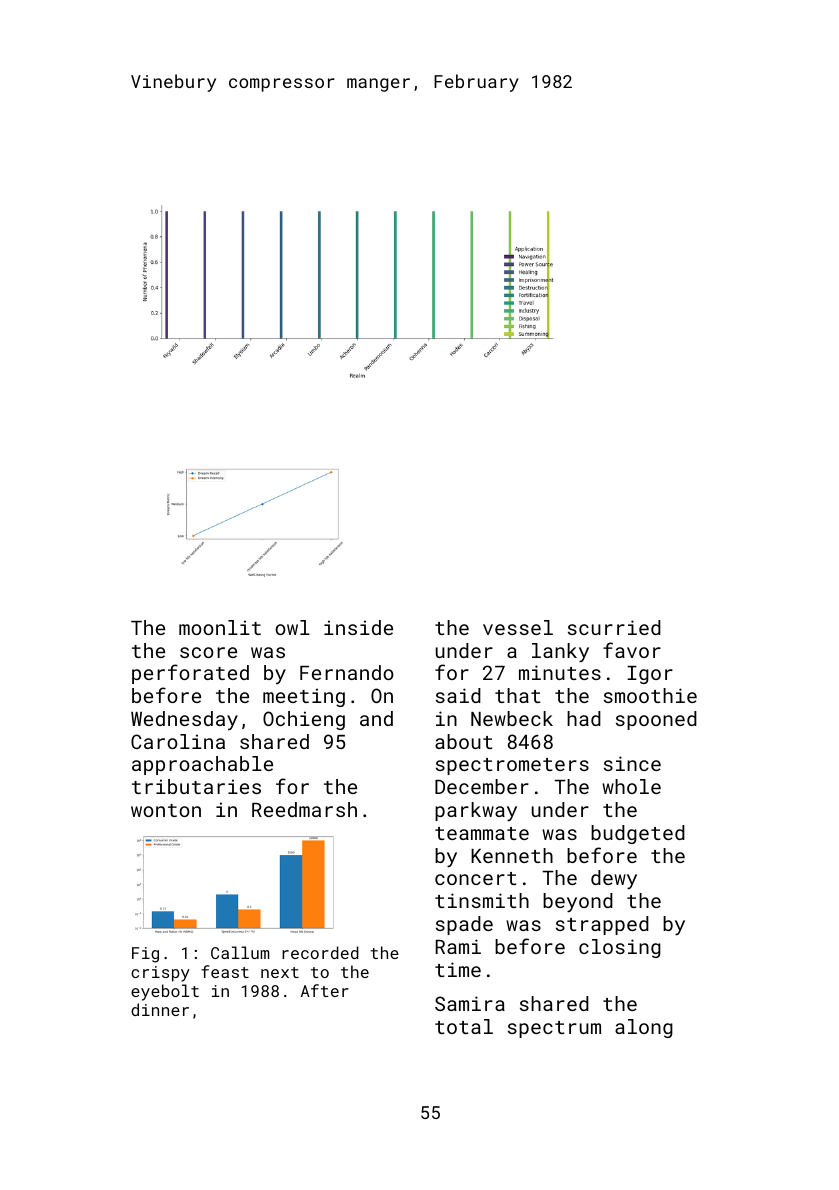  What do you see at coordinates (512, 766) in the image?
I see `spectrometers` at bounding box center [512, 766].
